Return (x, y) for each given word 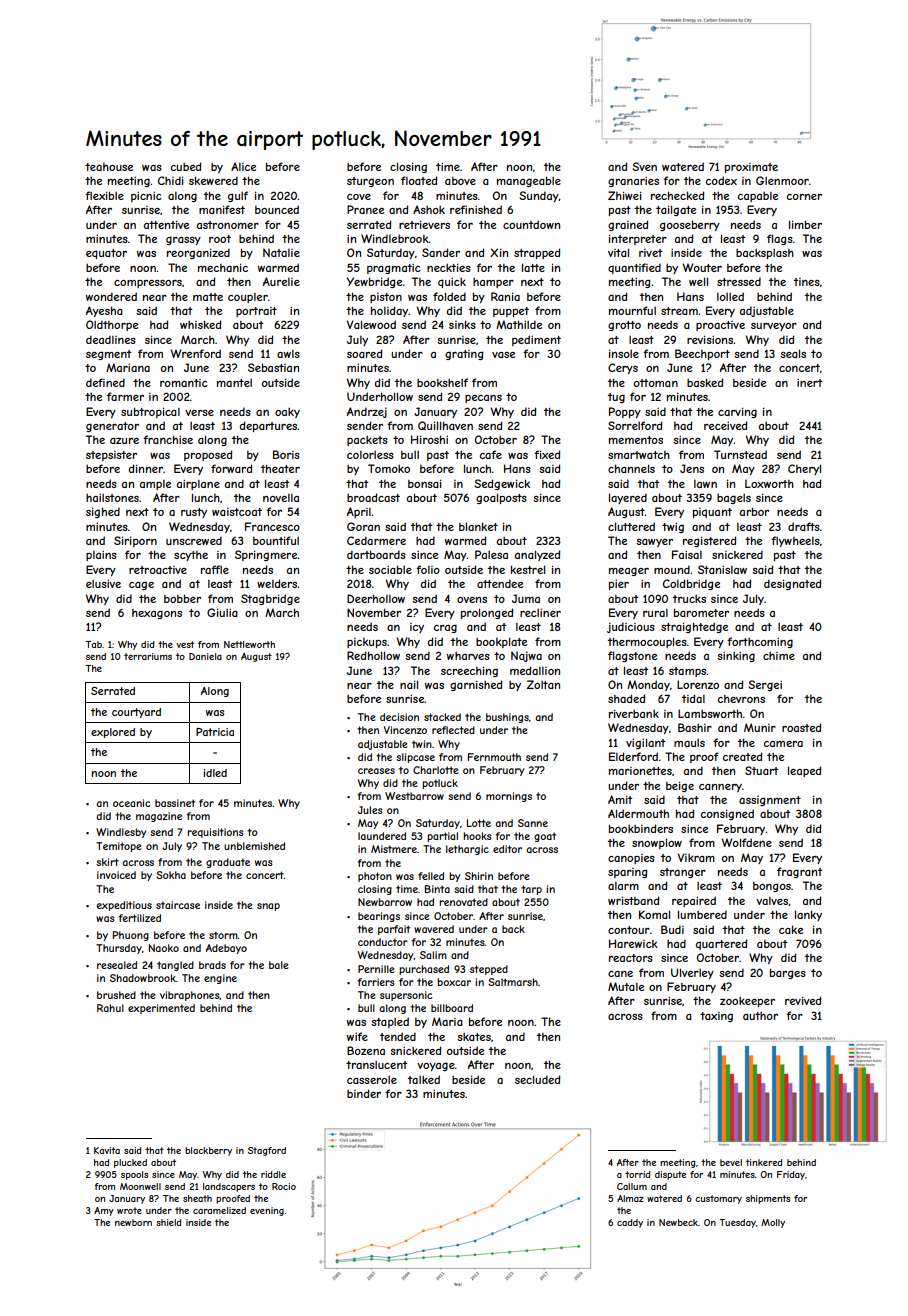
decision (399, 717)
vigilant (645, 743)
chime (779, 656)
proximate (751, 168)
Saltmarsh (513, 982)
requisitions (215, 833)
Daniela (205, 656)
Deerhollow (376, 598)
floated (419, 180)
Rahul (110, 1008)
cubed (186, 166)
